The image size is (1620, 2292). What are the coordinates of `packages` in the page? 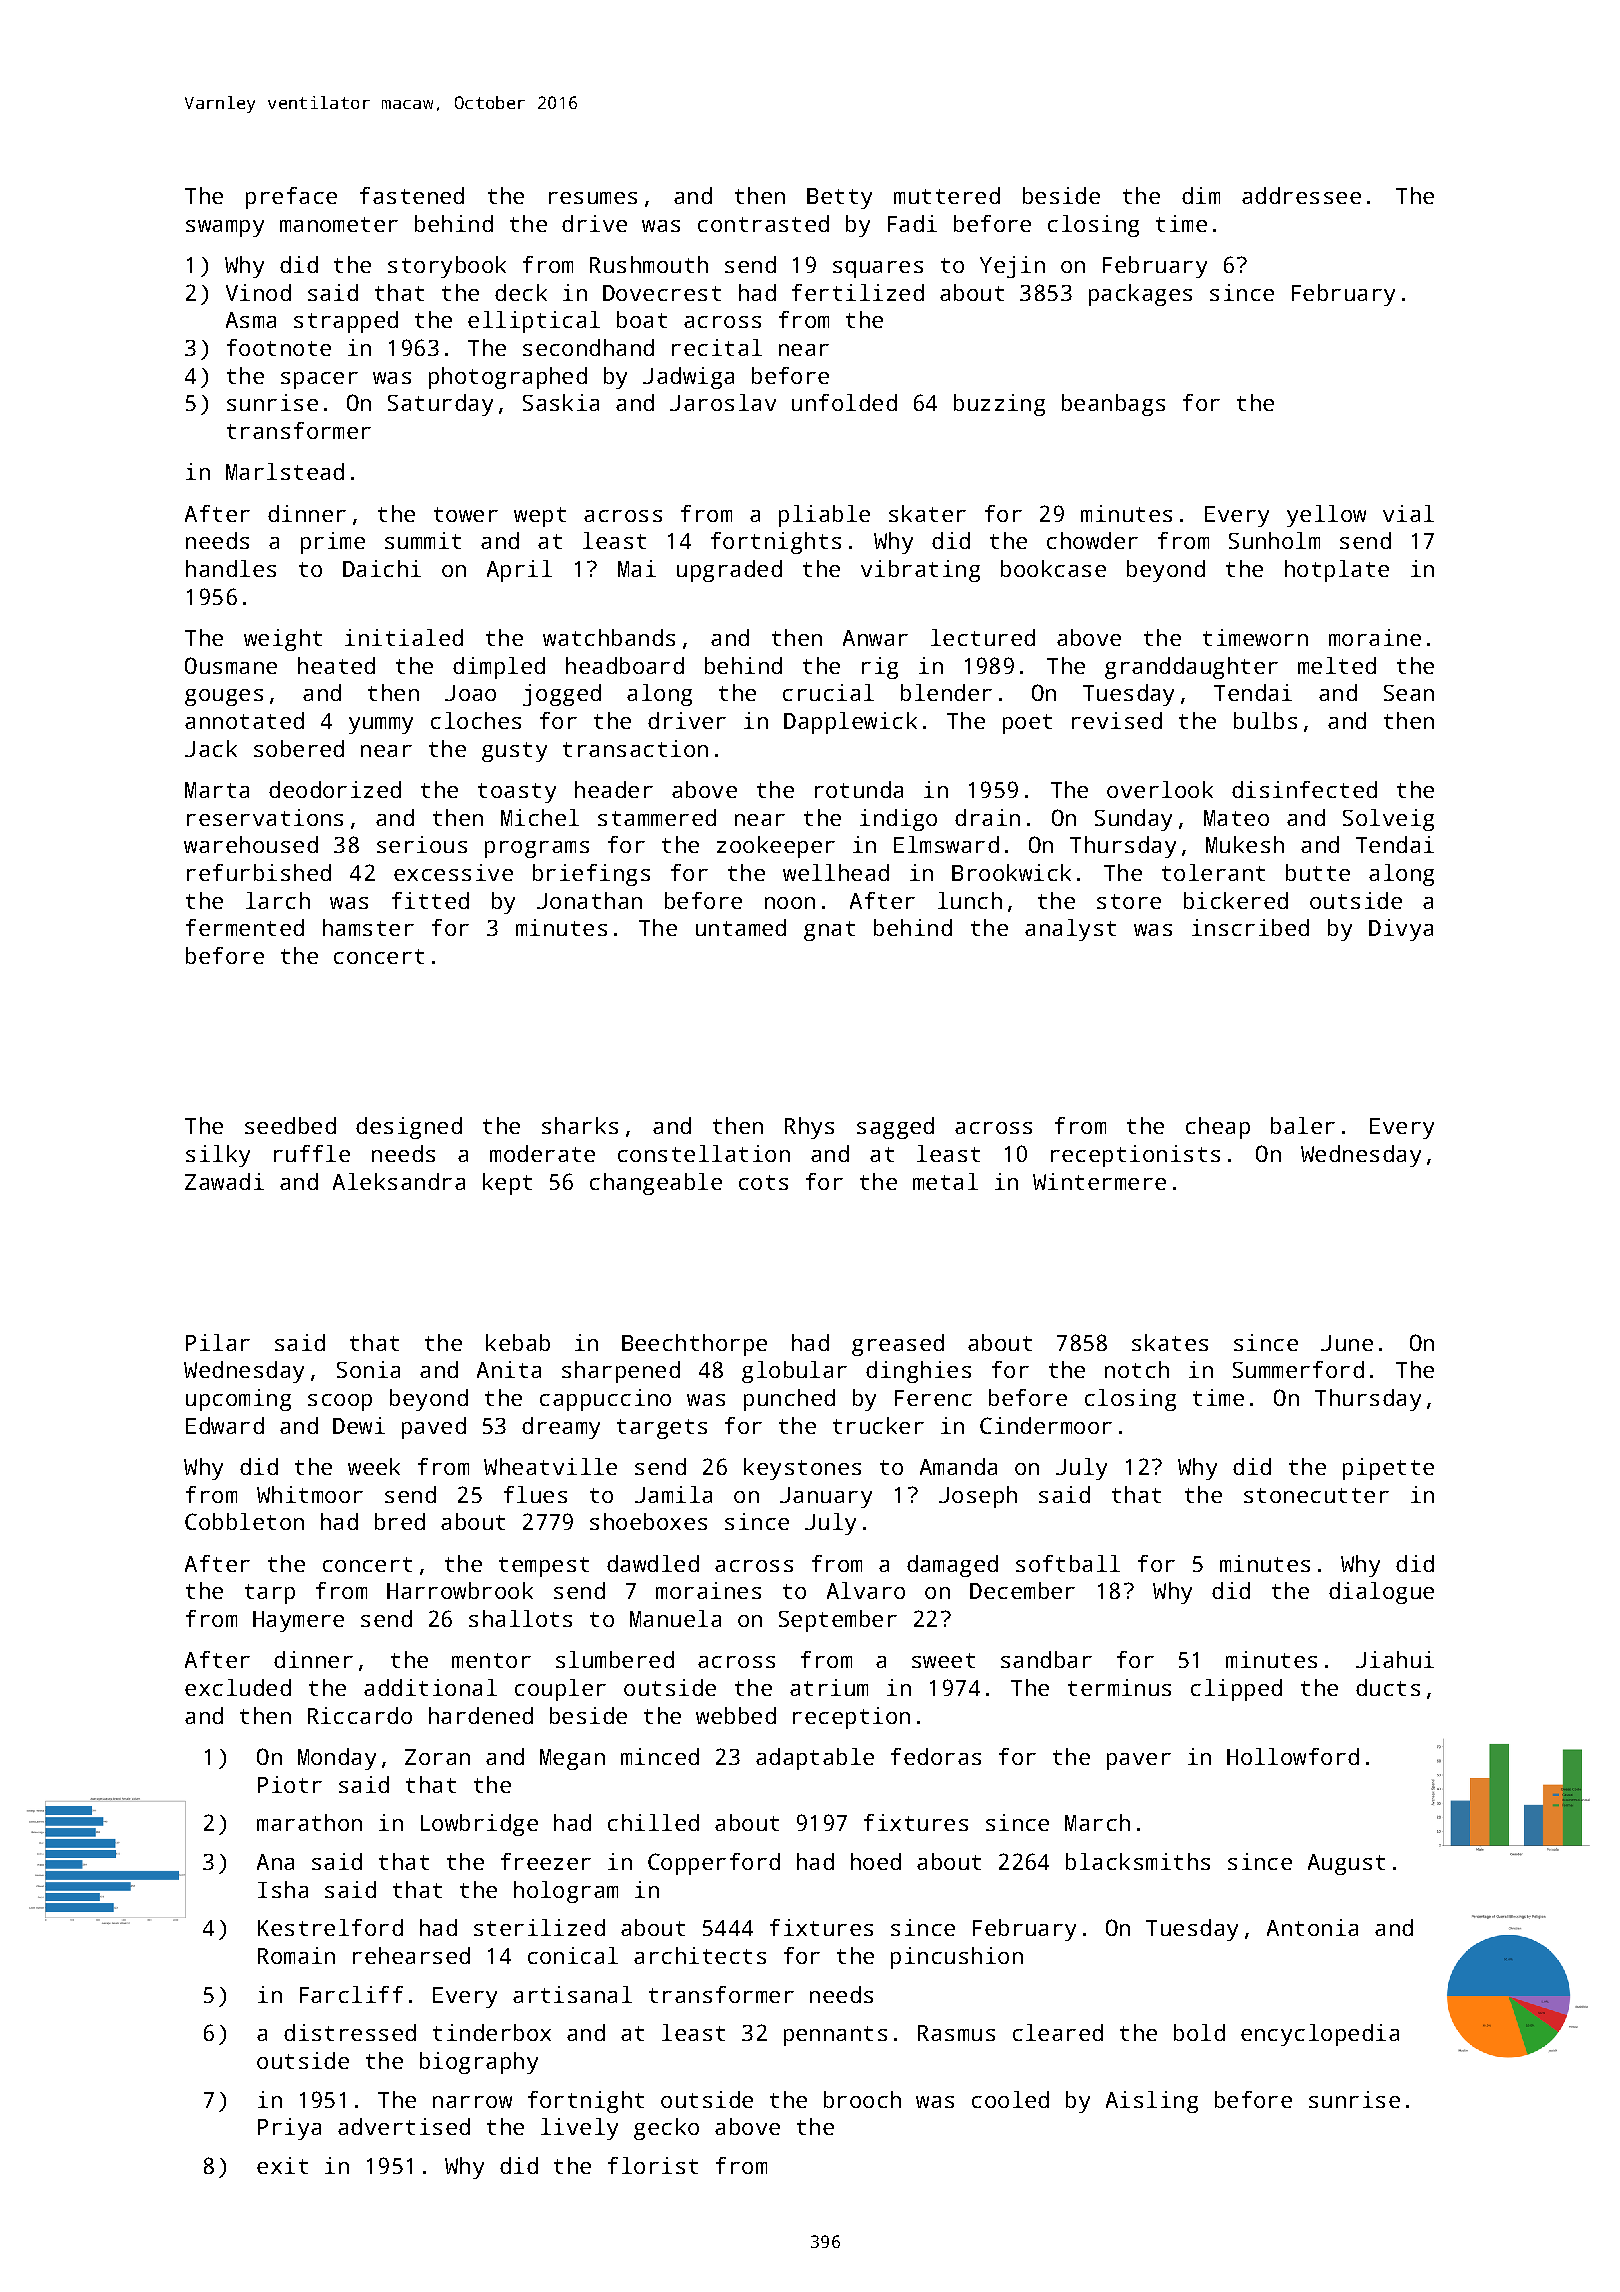 It's located at (1140, 295).
